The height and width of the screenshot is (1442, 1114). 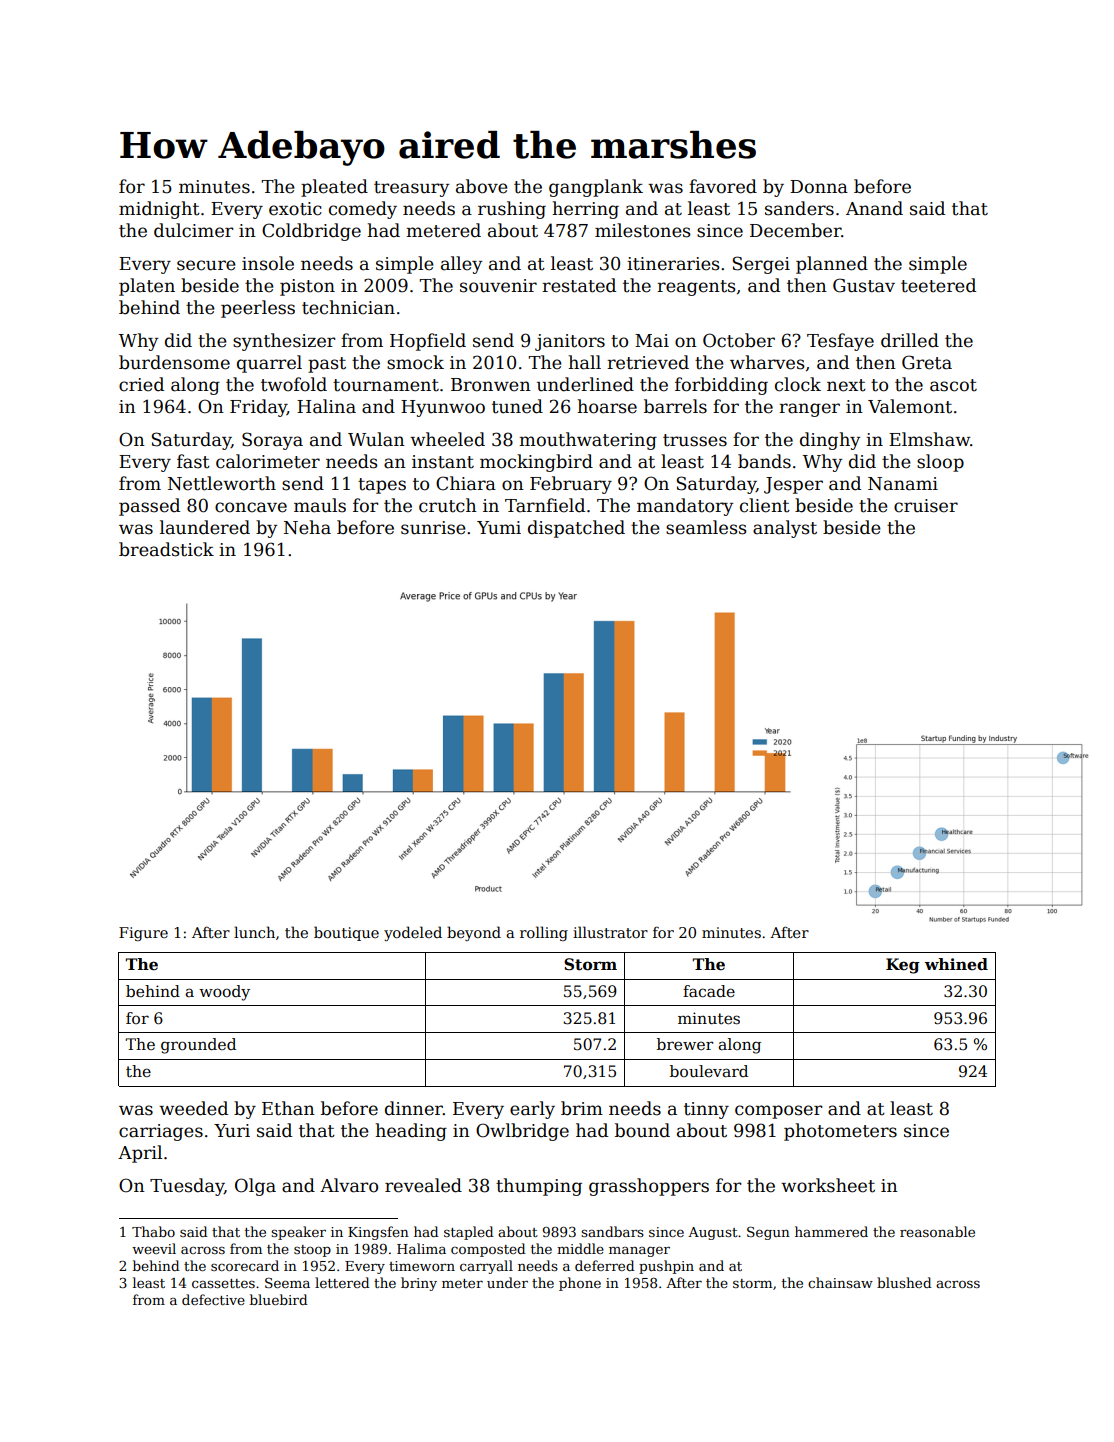 What do you see at coordinates (903, 966) in the screenshot?
I see `Keg` at bounding box center [903, 966].
